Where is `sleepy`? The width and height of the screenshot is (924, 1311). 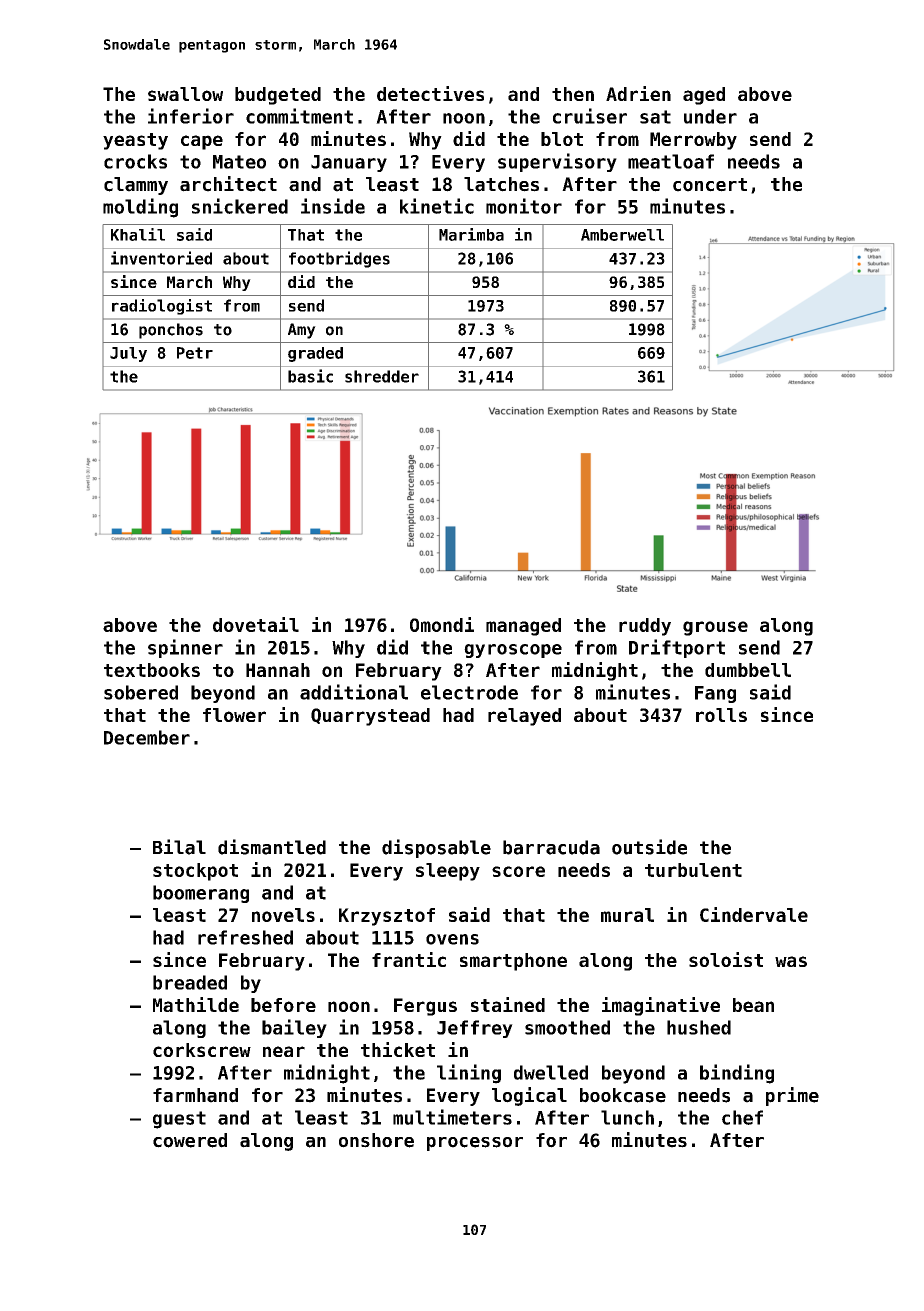
sleepy is located at coordinates (448, 872).
